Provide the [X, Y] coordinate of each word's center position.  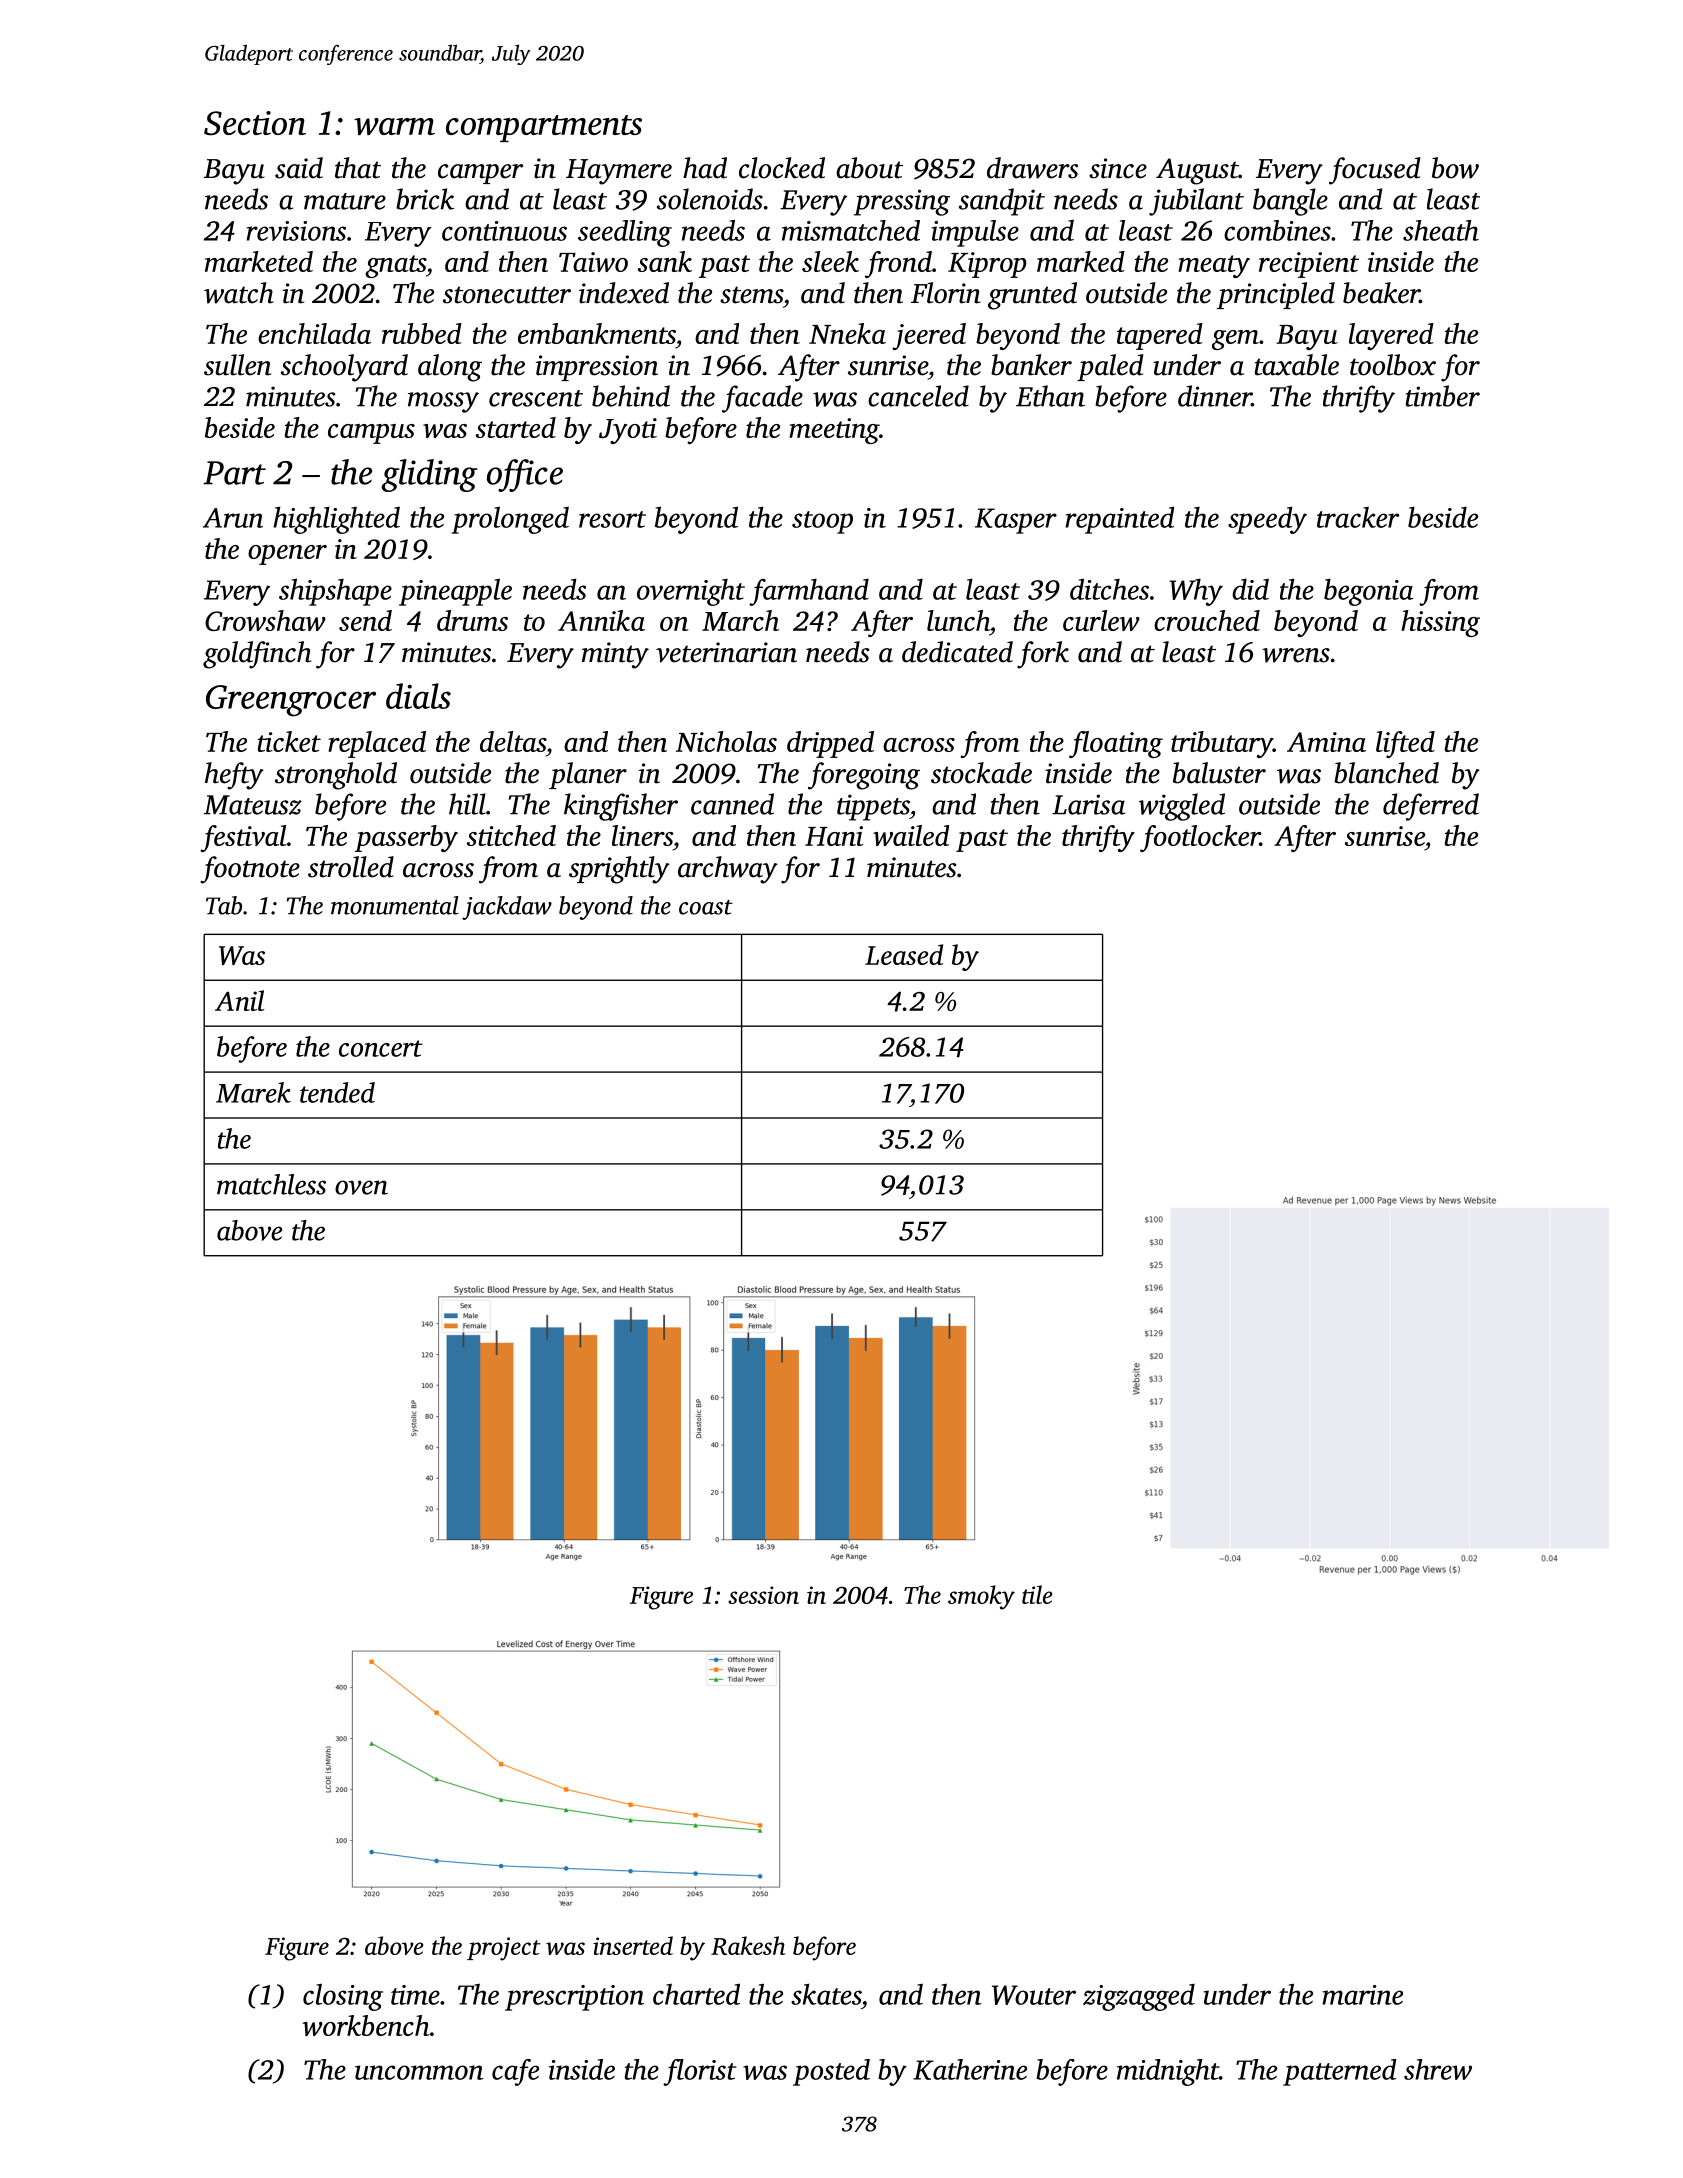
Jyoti [628, 431]
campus [371, 434]
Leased [904, 954]
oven [361, 1187]
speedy [1267, 520]
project [504, 1949]
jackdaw [507, 908]
